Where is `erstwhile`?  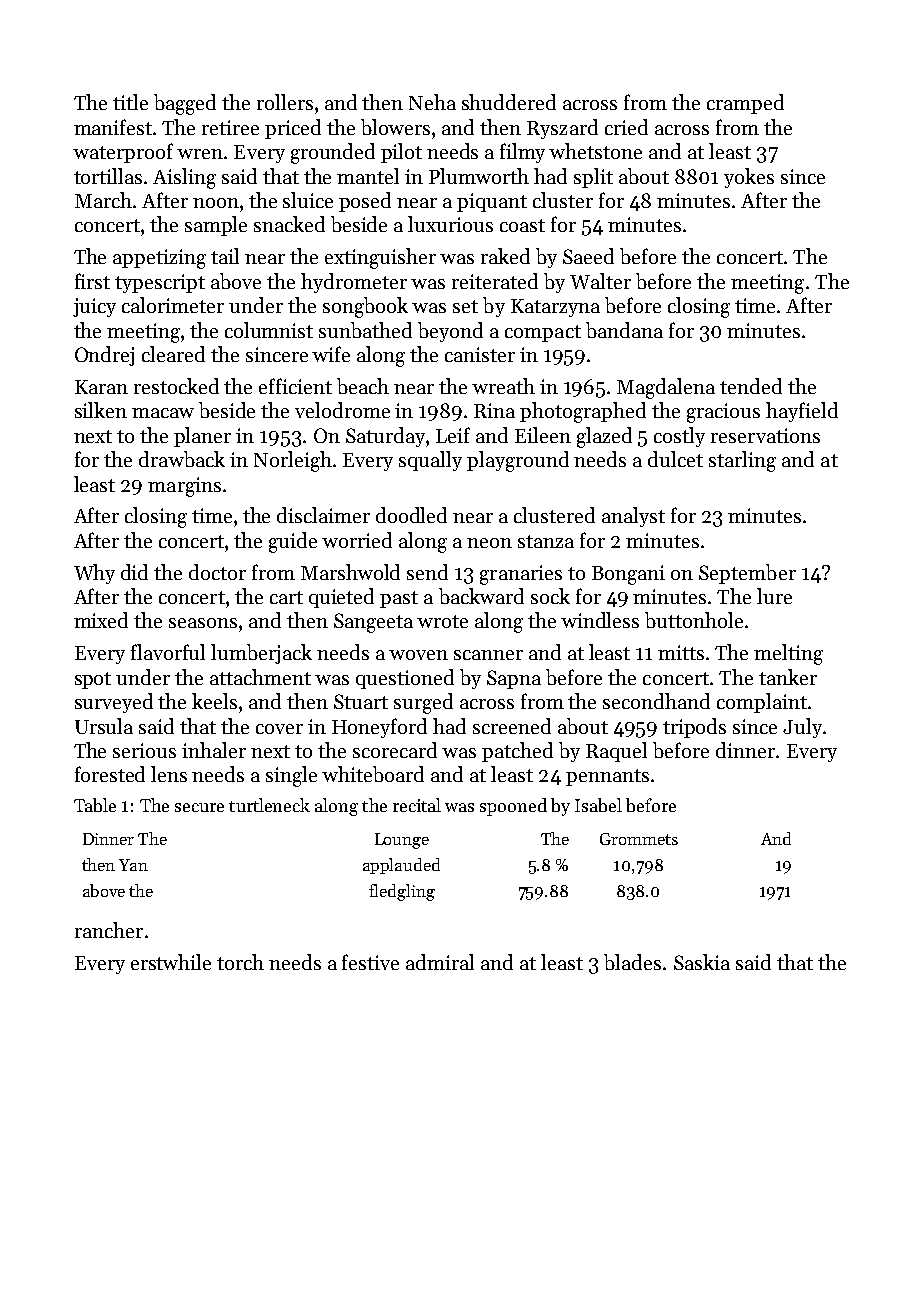 erstwhile is located at coordinates (171, 962).
